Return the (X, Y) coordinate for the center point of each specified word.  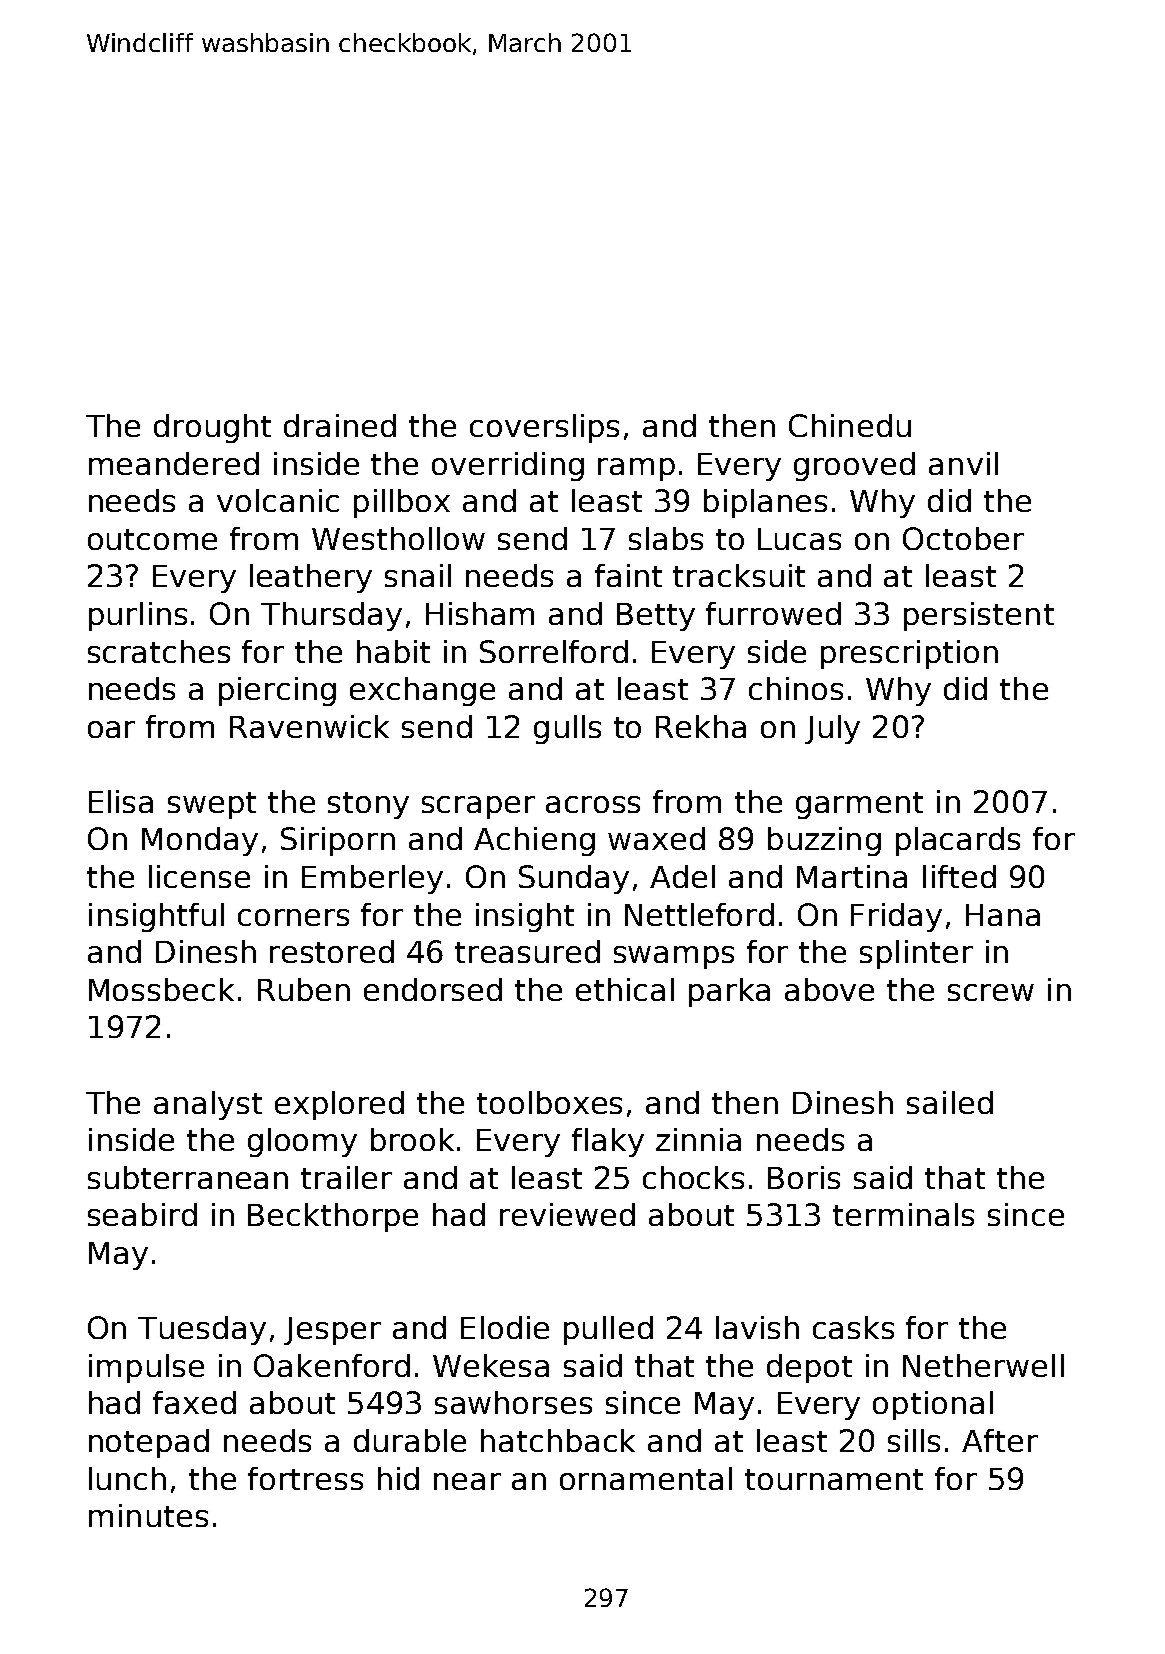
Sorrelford (554, 651)
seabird (142, 1214)
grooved (854, 466)
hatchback (558, 1440)
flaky (608, 1142)
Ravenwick (309, 726)
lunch (127, 1478)
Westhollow (398, 538)
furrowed (773, 613)
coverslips (544, 428)
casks (853, 1327)
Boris (804, 1177)
